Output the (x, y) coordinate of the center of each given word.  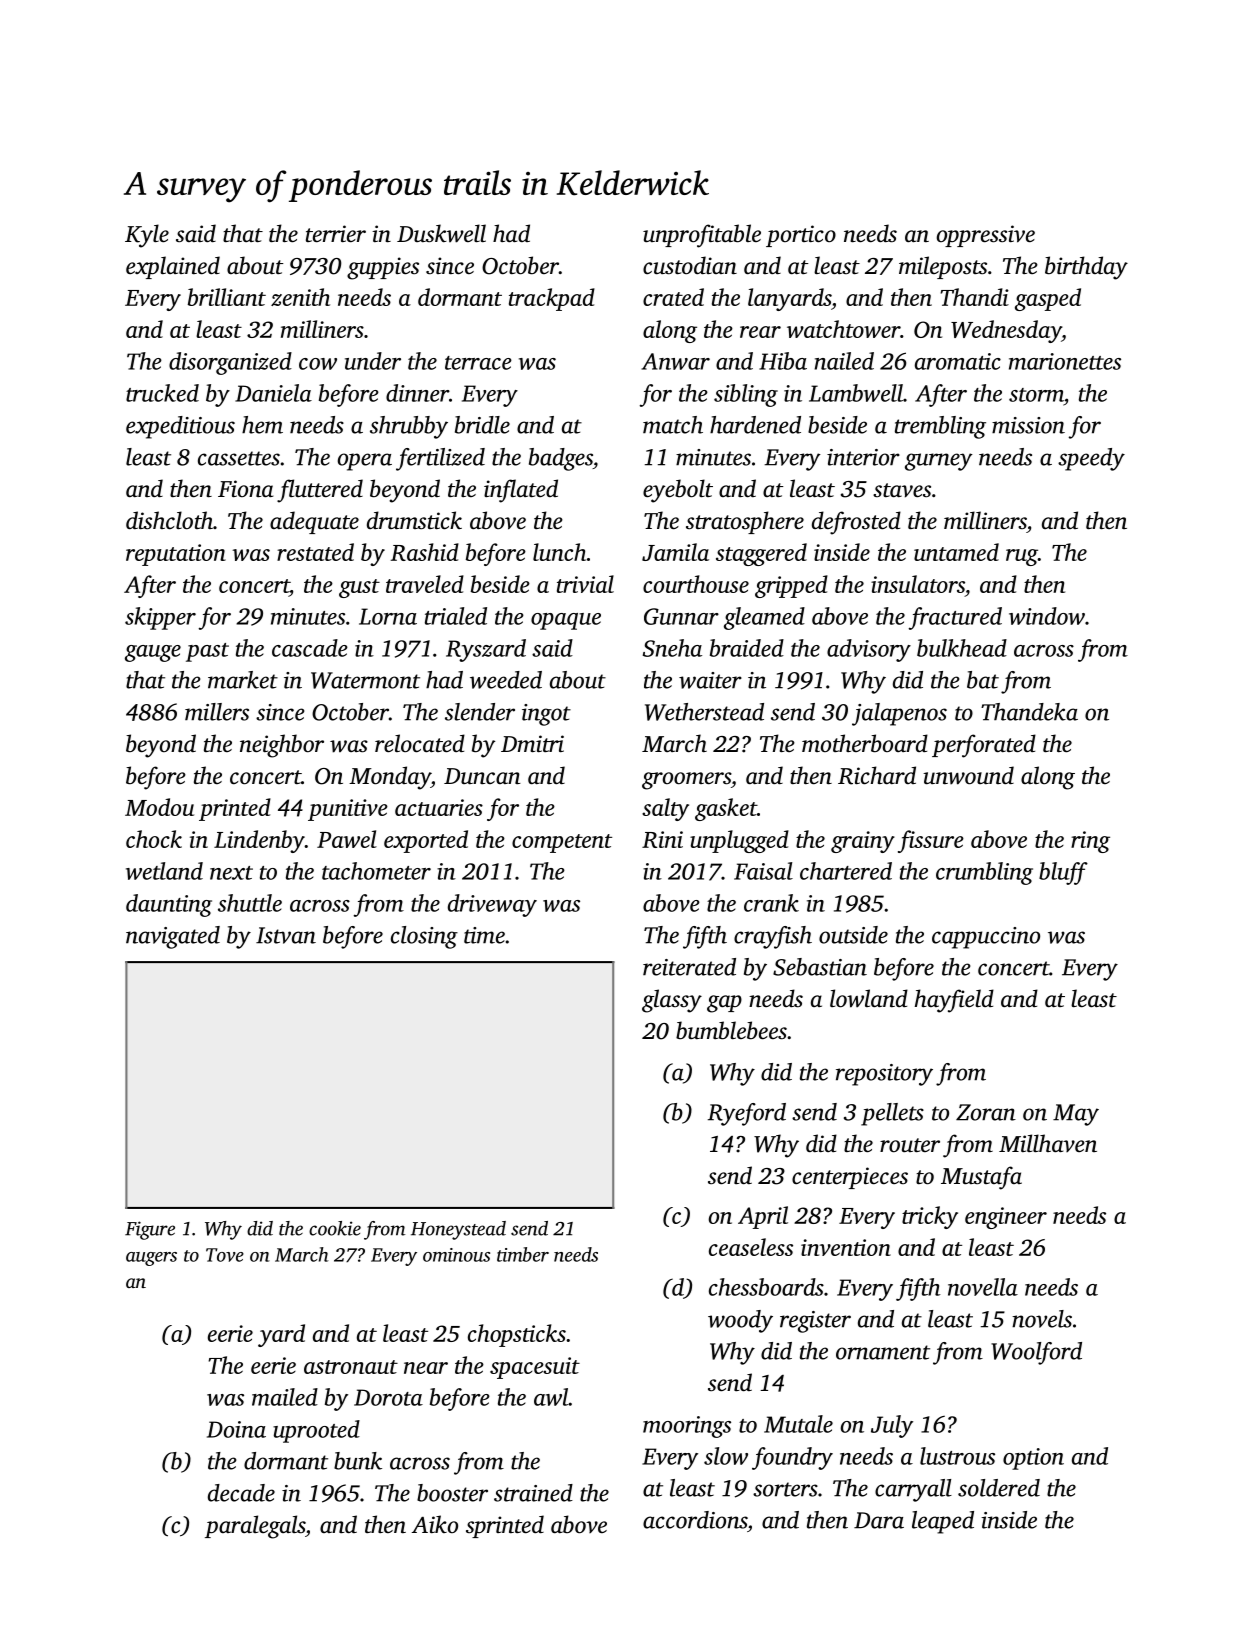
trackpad (552, 299)
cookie (335, 1228)
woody (740, 1321)
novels (1042, 1319)
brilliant (227, 297)
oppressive (986, 236)
